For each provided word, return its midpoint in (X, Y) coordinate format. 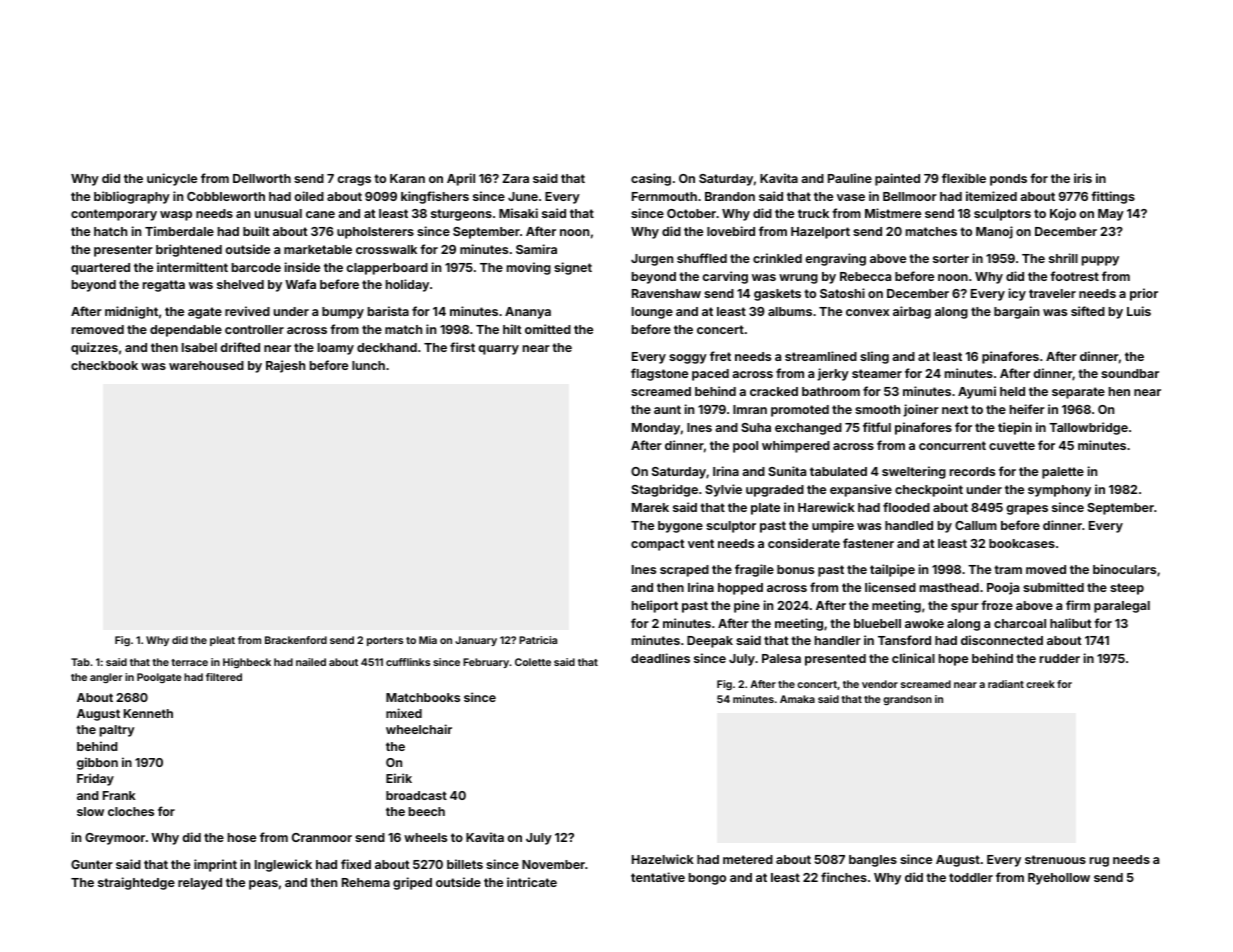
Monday (656, 429)
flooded (906, 507)
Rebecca (865, 276)
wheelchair (419, 729)
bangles (873, 861)
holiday (407, 285)
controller (254, 329)
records (972, 471)
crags (354, 181)
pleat (222, 641)
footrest (1074, 276)
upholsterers (375, 233)
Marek (650, 507)
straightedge (136, 883)
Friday (95, 779)
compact (658, 545)
